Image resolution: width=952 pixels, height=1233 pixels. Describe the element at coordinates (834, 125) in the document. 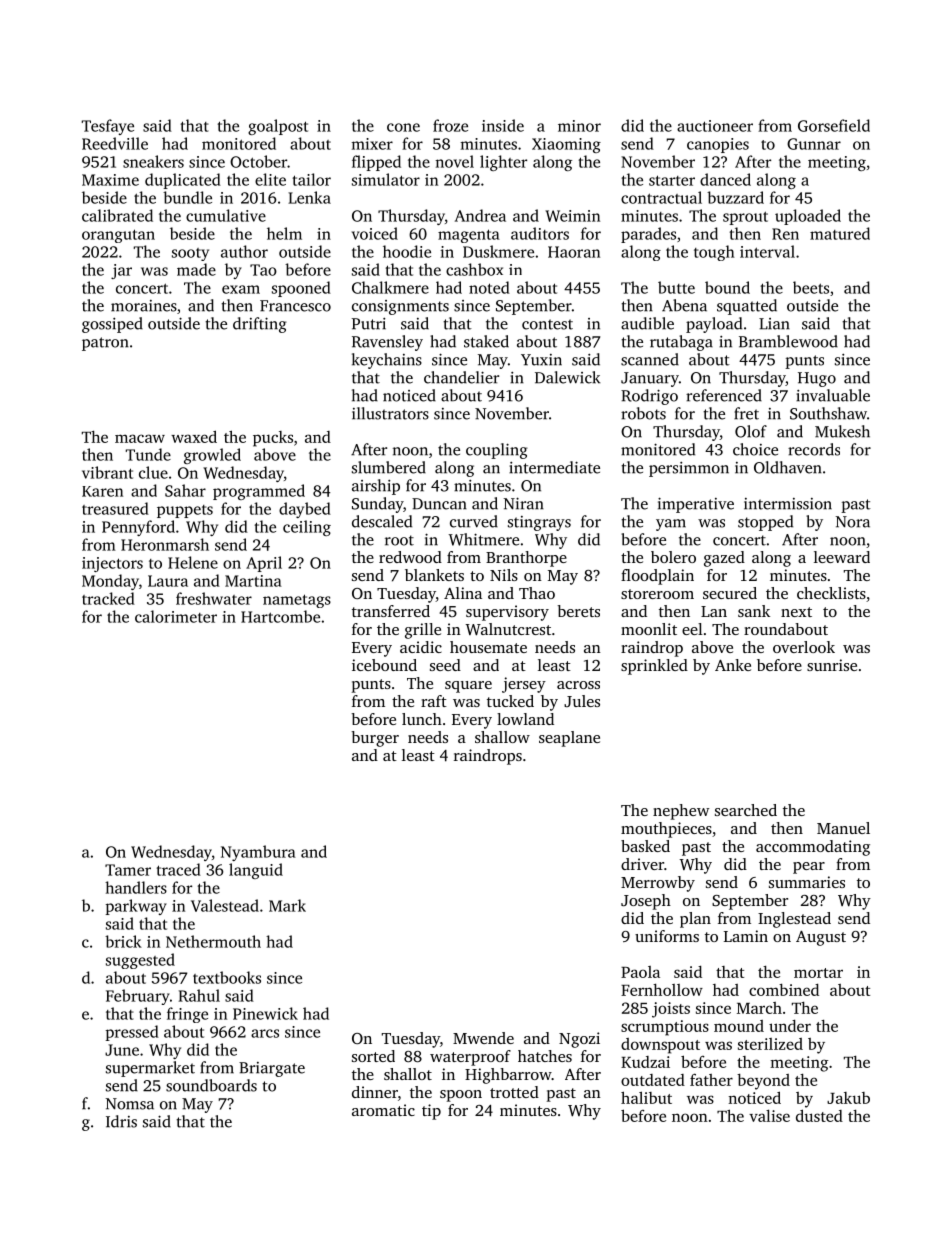

I see `Gorsefield` at that location.
